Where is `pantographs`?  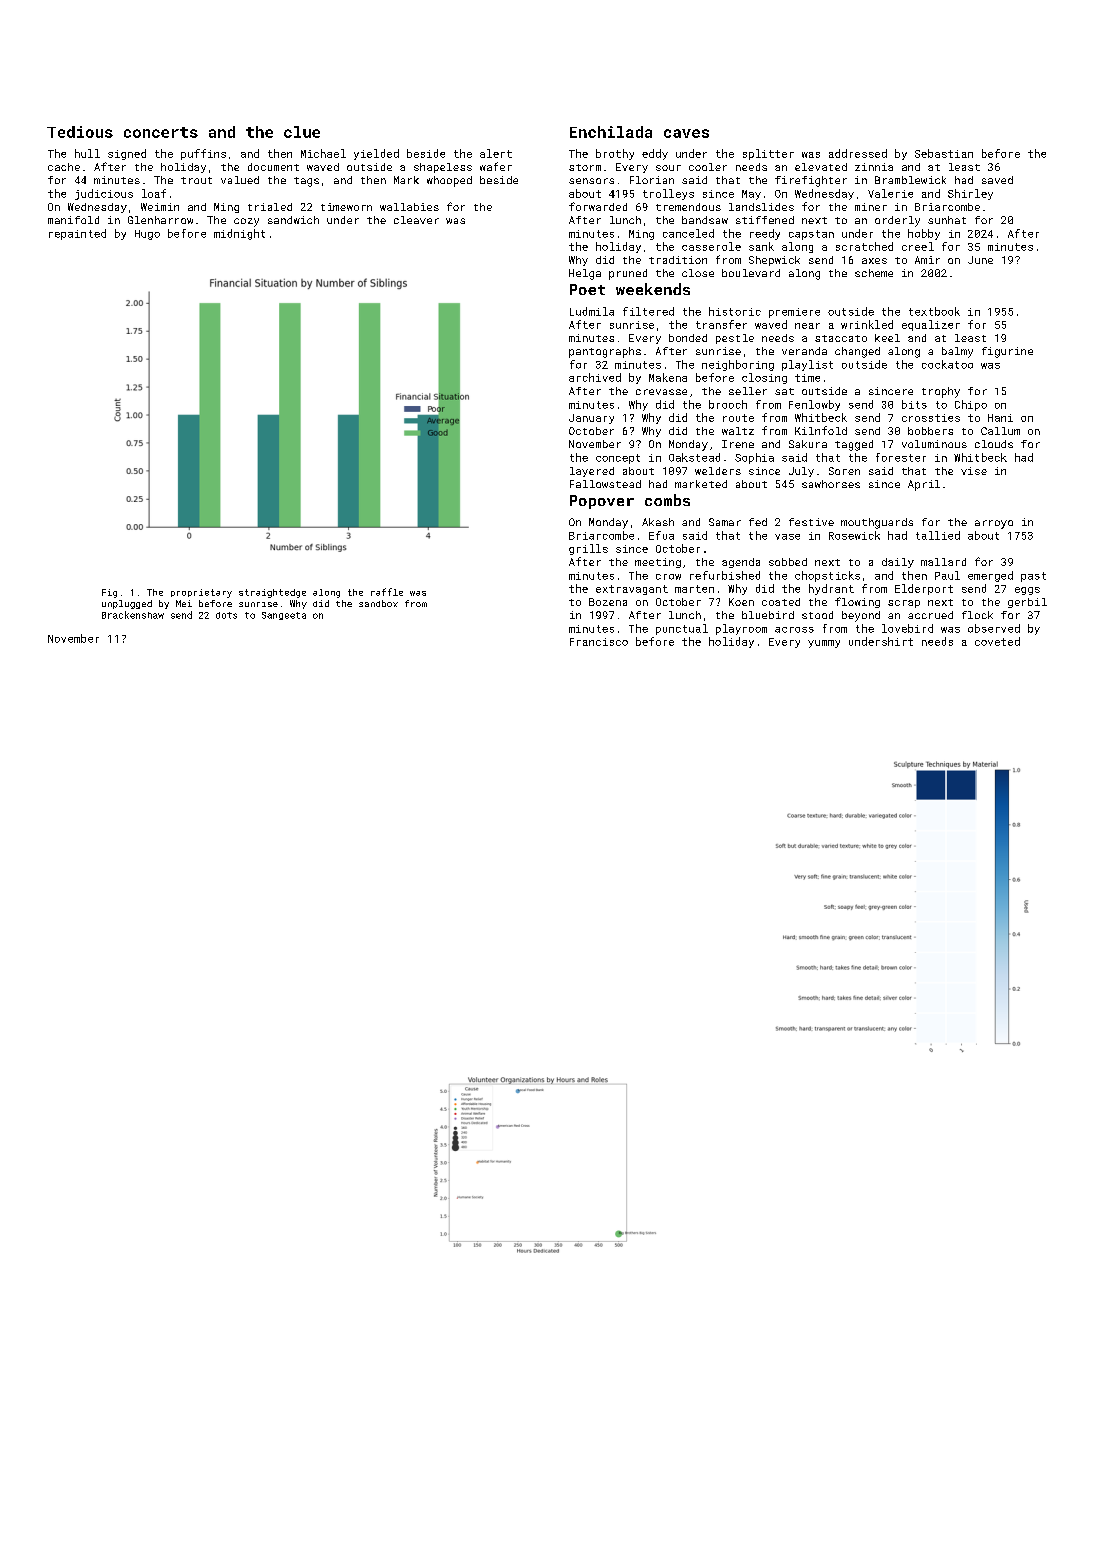
pantographs is located at coordinates (605, 352).
